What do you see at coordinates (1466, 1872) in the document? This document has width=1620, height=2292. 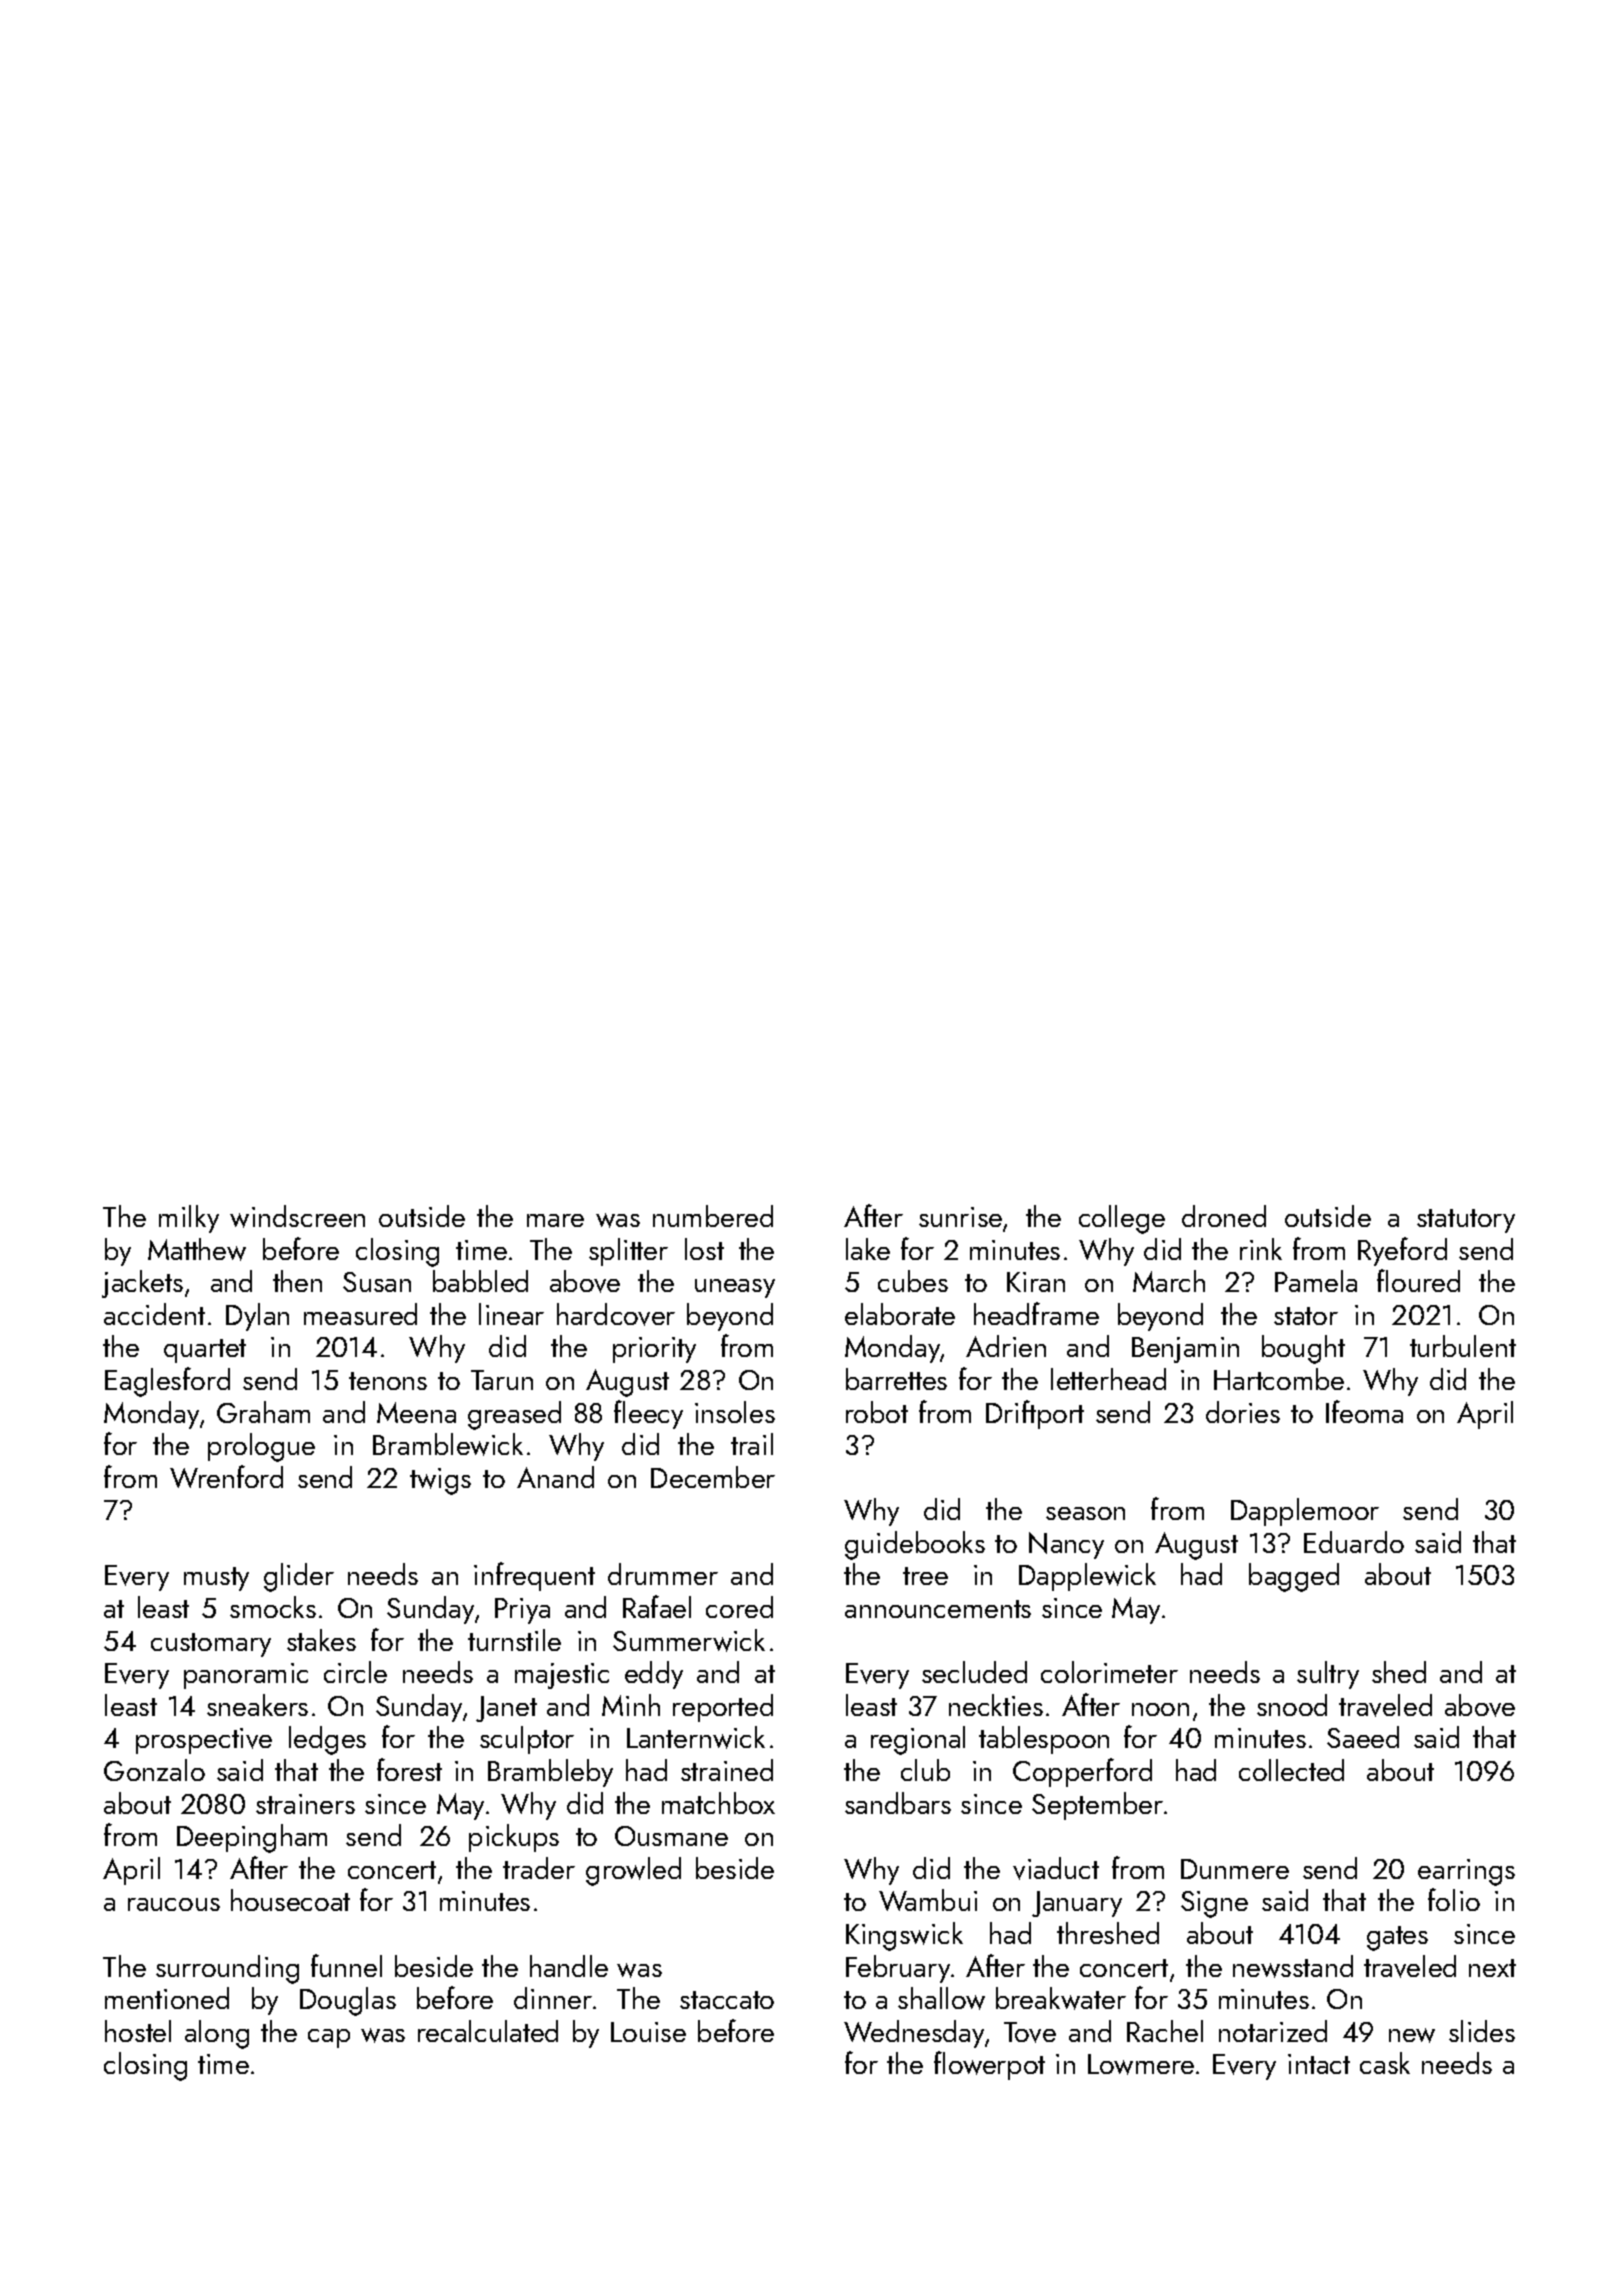 I see `earrings` at bounding box center [1466, 1872].
